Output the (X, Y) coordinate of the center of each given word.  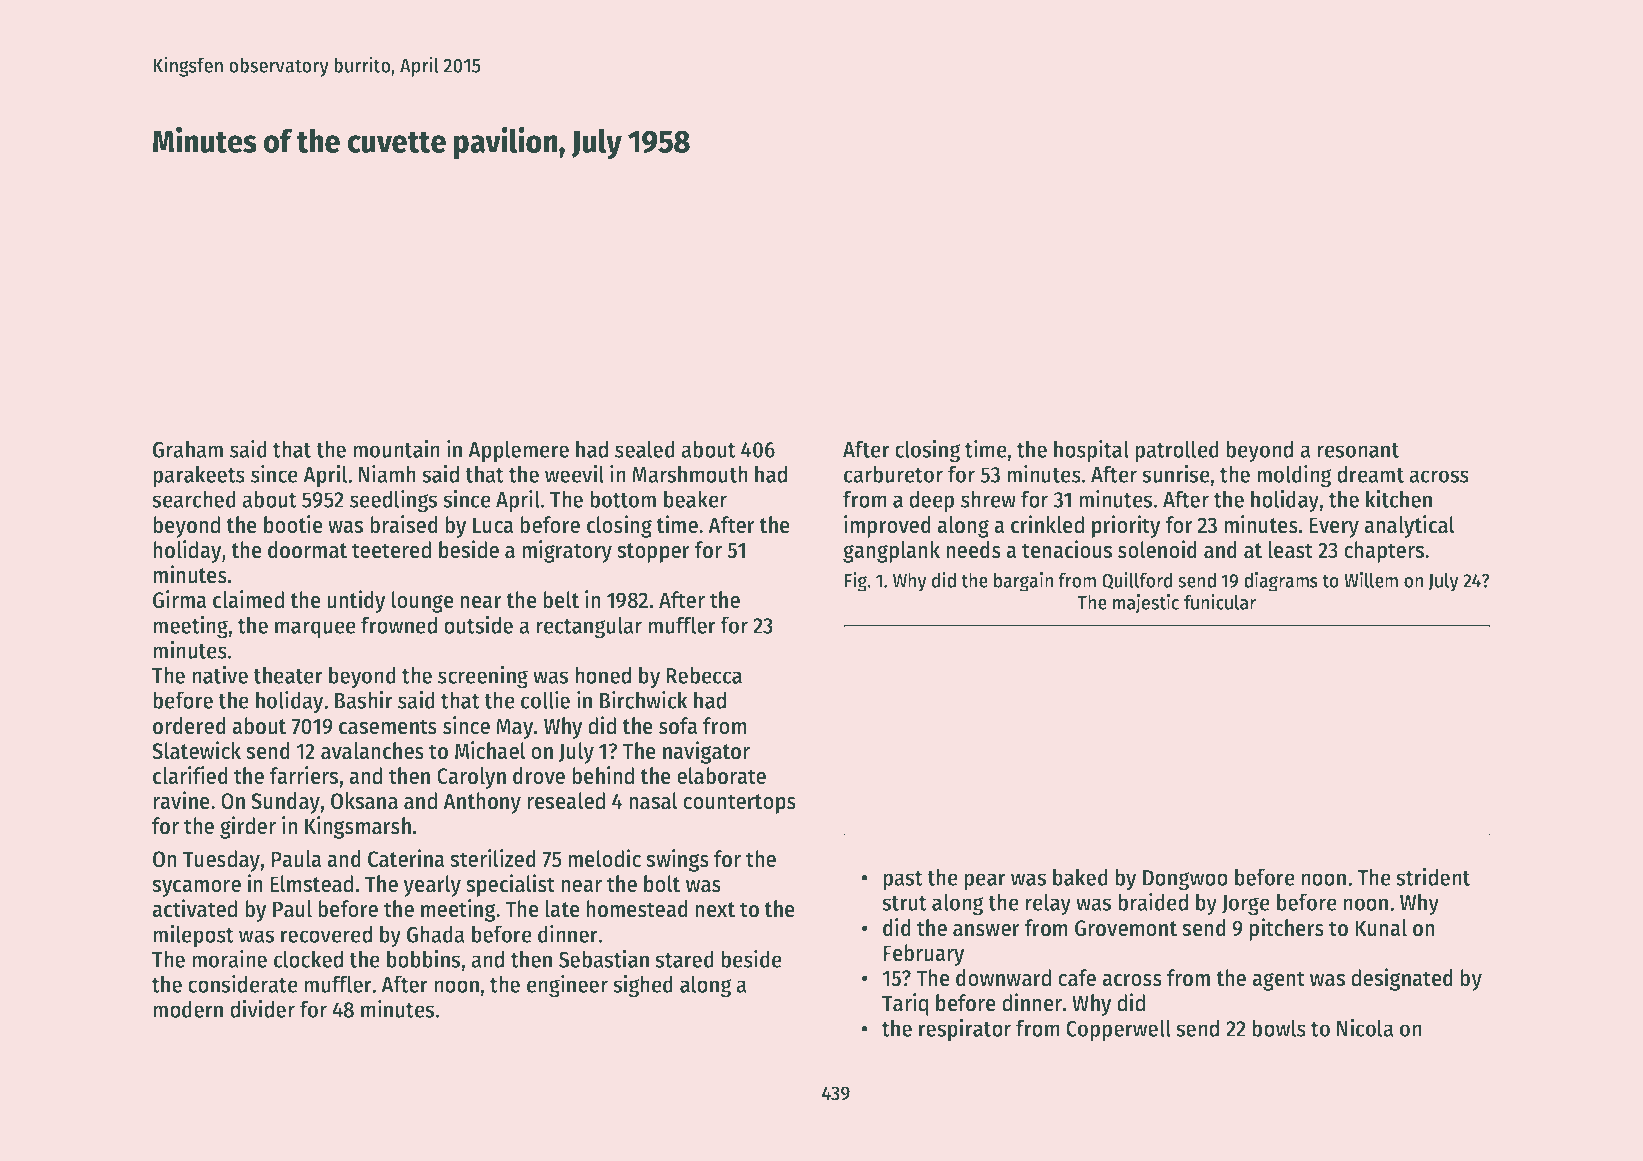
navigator (706, 752)
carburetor (893, 474)
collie (545, 699)
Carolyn (471, 778)
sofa (678, 726)
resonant (1358, 450)
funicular (1220, 602)
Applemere (518, 451)
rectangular (589, 627)
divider (262, 1008)
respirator (965, 1030)
